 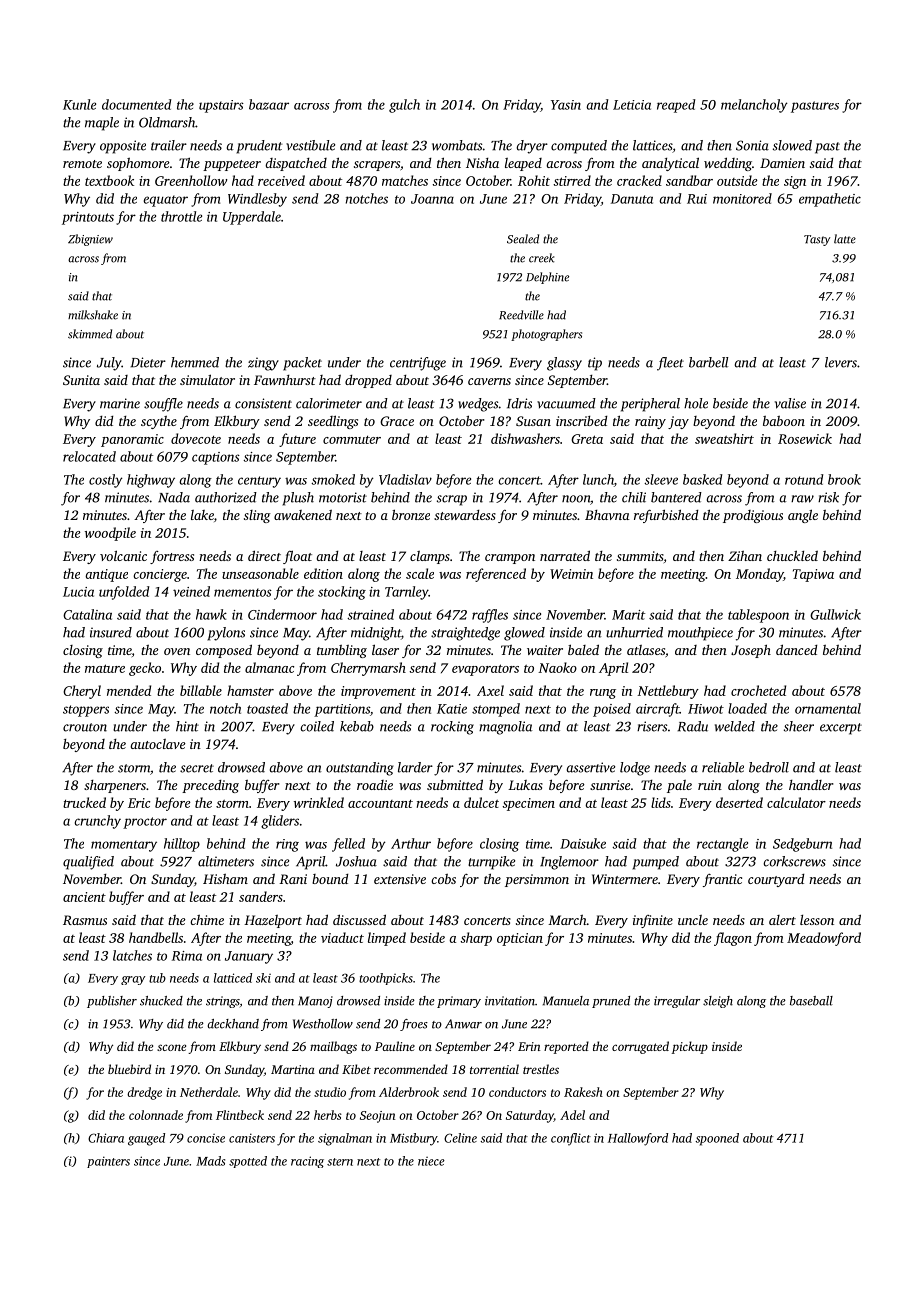 I want to click on monitored, so click(x=742, y=198).
